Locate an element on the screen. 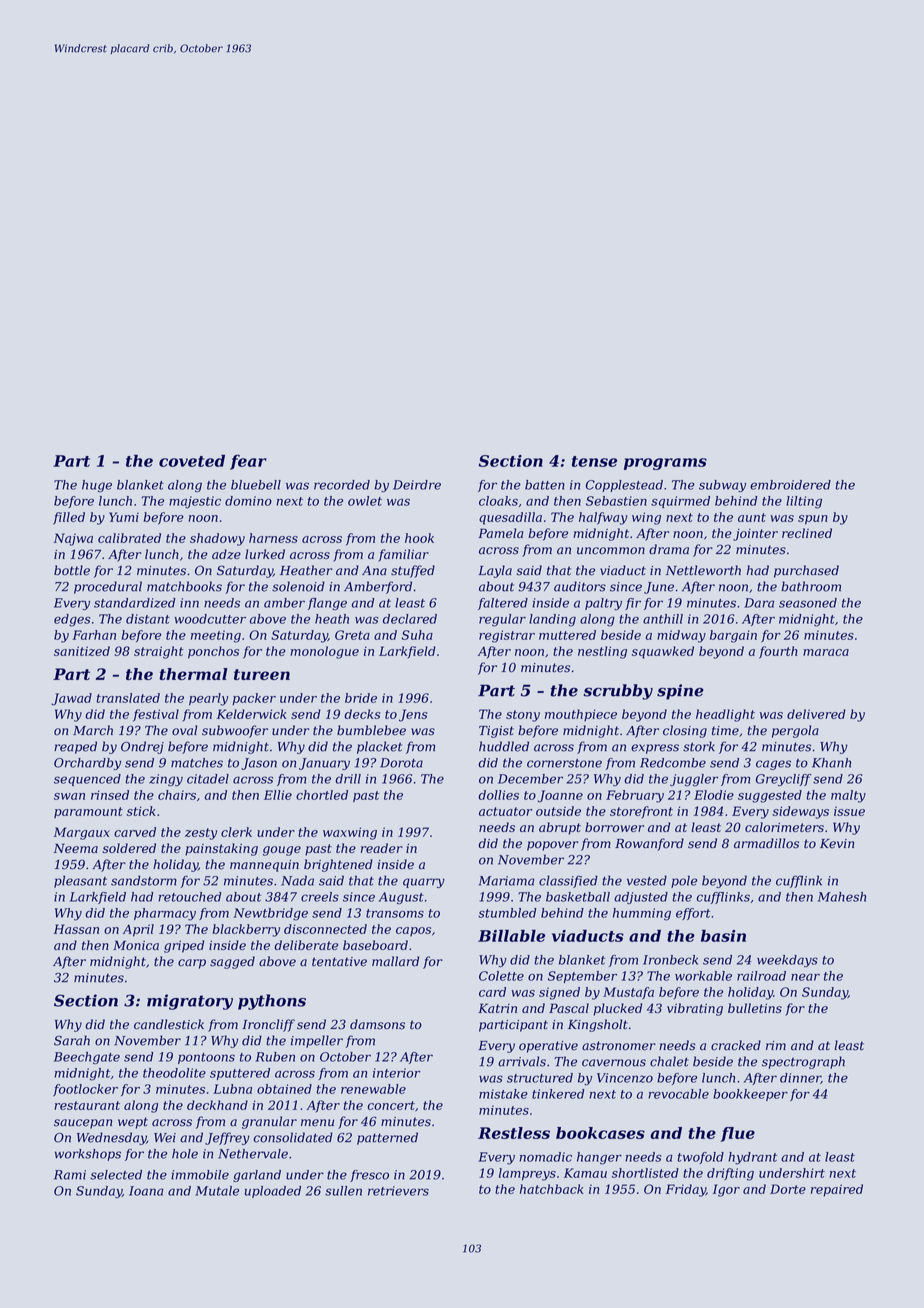  Greycliff is located at coordinates (783, 780).
